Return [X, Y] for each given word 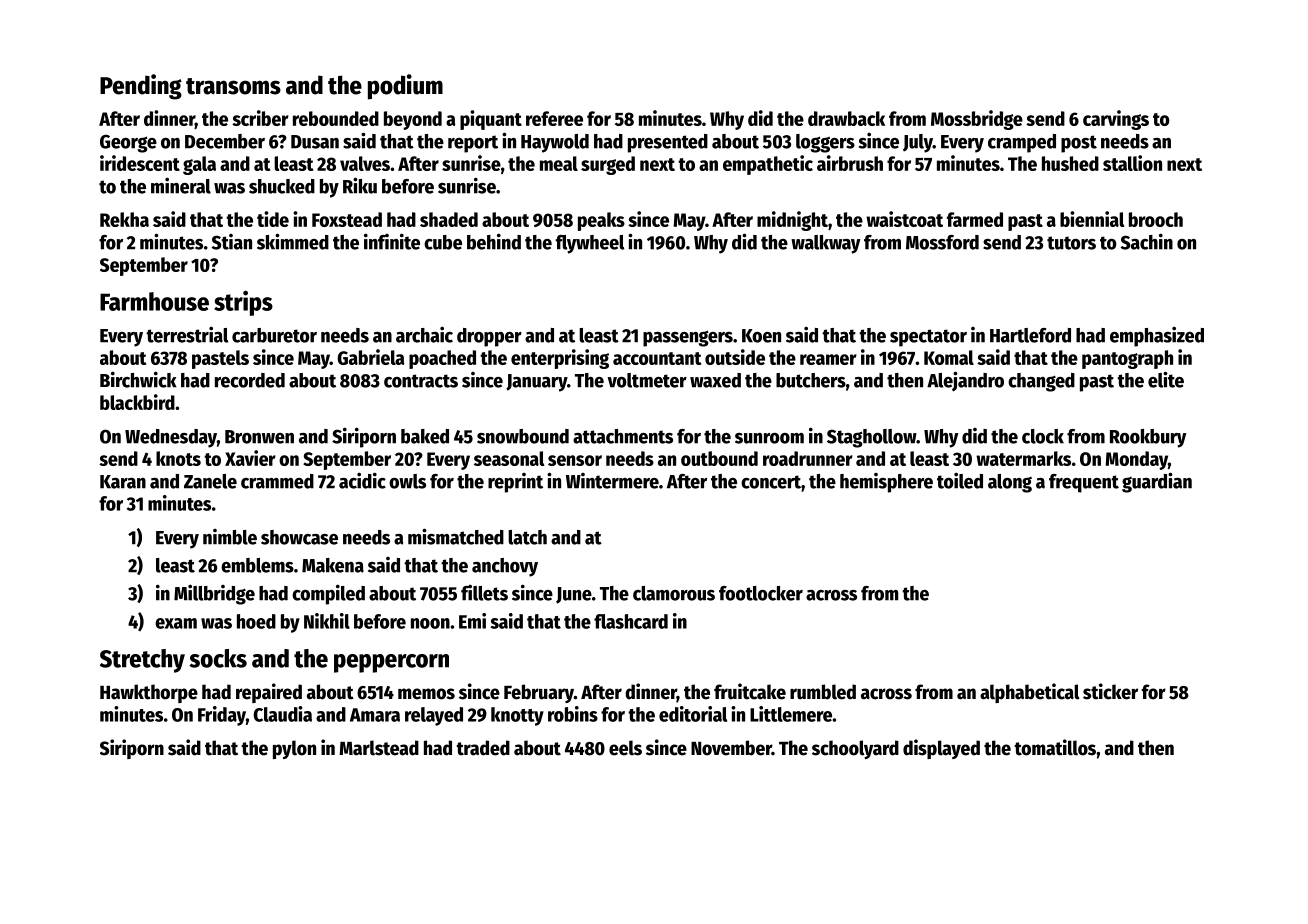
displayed [941, 749]
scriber [260, 118]
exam [176, 623]
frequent [1084, 483]
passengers [688, 338]
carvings [1116, 120]
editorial [693, 714]
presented [668, 143]
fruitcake [750, 691]
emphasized [1157, 336]
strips [243, 303]
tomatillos [1055, 747]
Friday [222, 716]
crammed [277, 481]
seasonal [509, 458]
